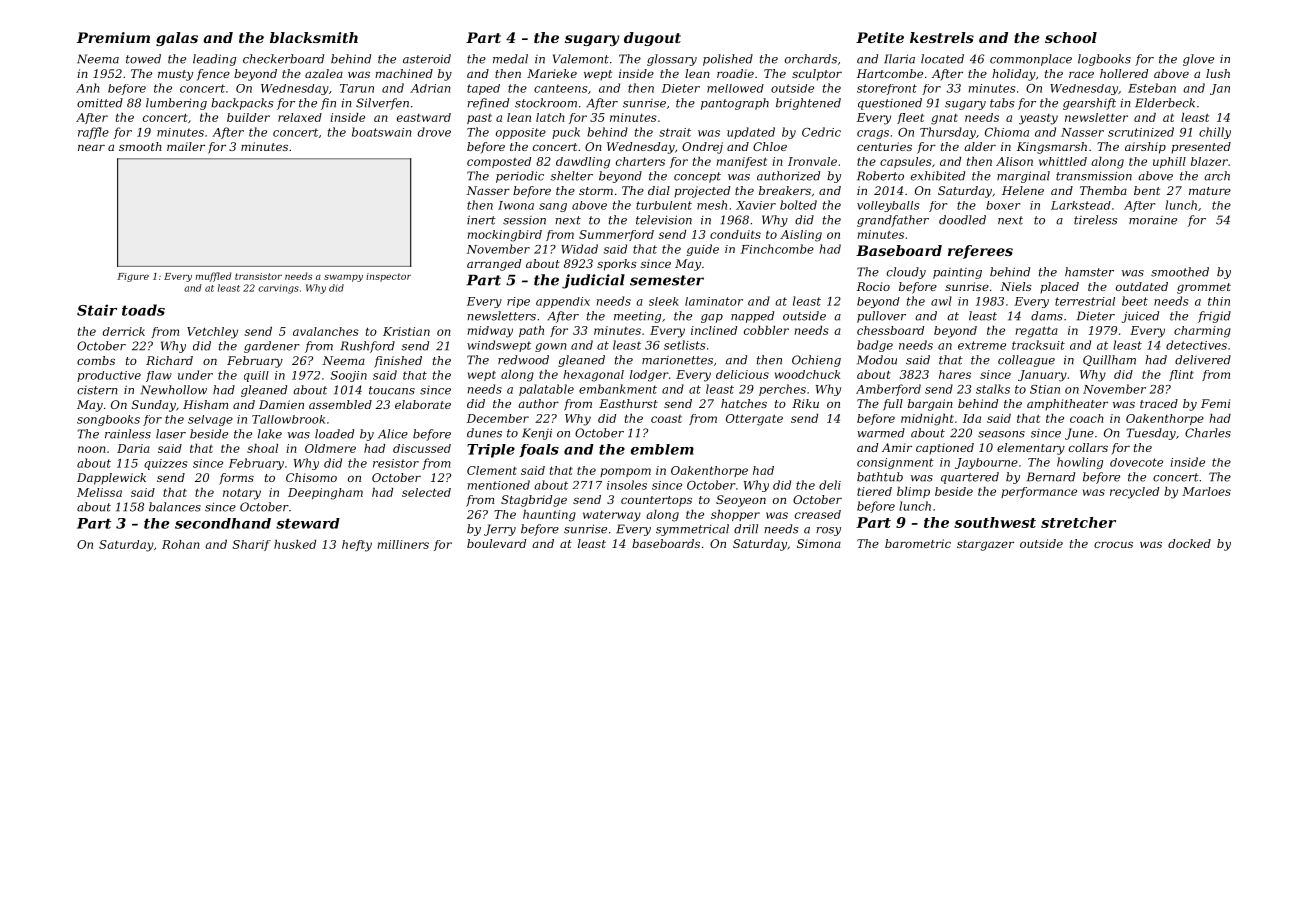 This document has width=1308, height=924. I want to click on finished, so click(398, 362).
